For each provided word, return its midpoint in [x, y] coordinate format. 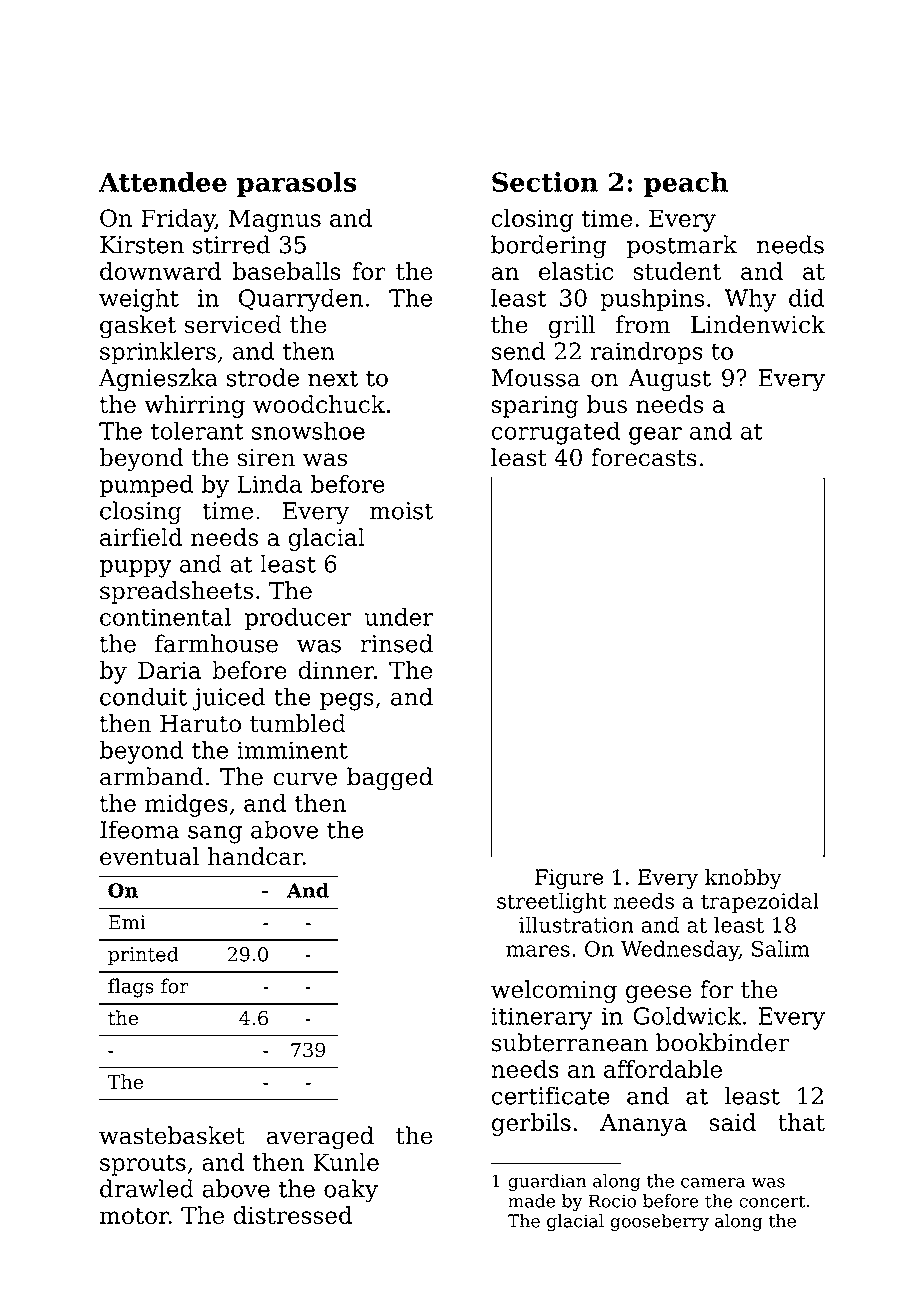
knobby [743, 879]
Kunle [346, 1162]
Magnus [275, 220]
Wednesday [680, 950]
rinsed [396, 643]
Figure [569, 879]
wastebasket [172, 1135]
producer [298, 619]
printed [143, 956]
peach [686, 184]
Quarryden [301, 300]
